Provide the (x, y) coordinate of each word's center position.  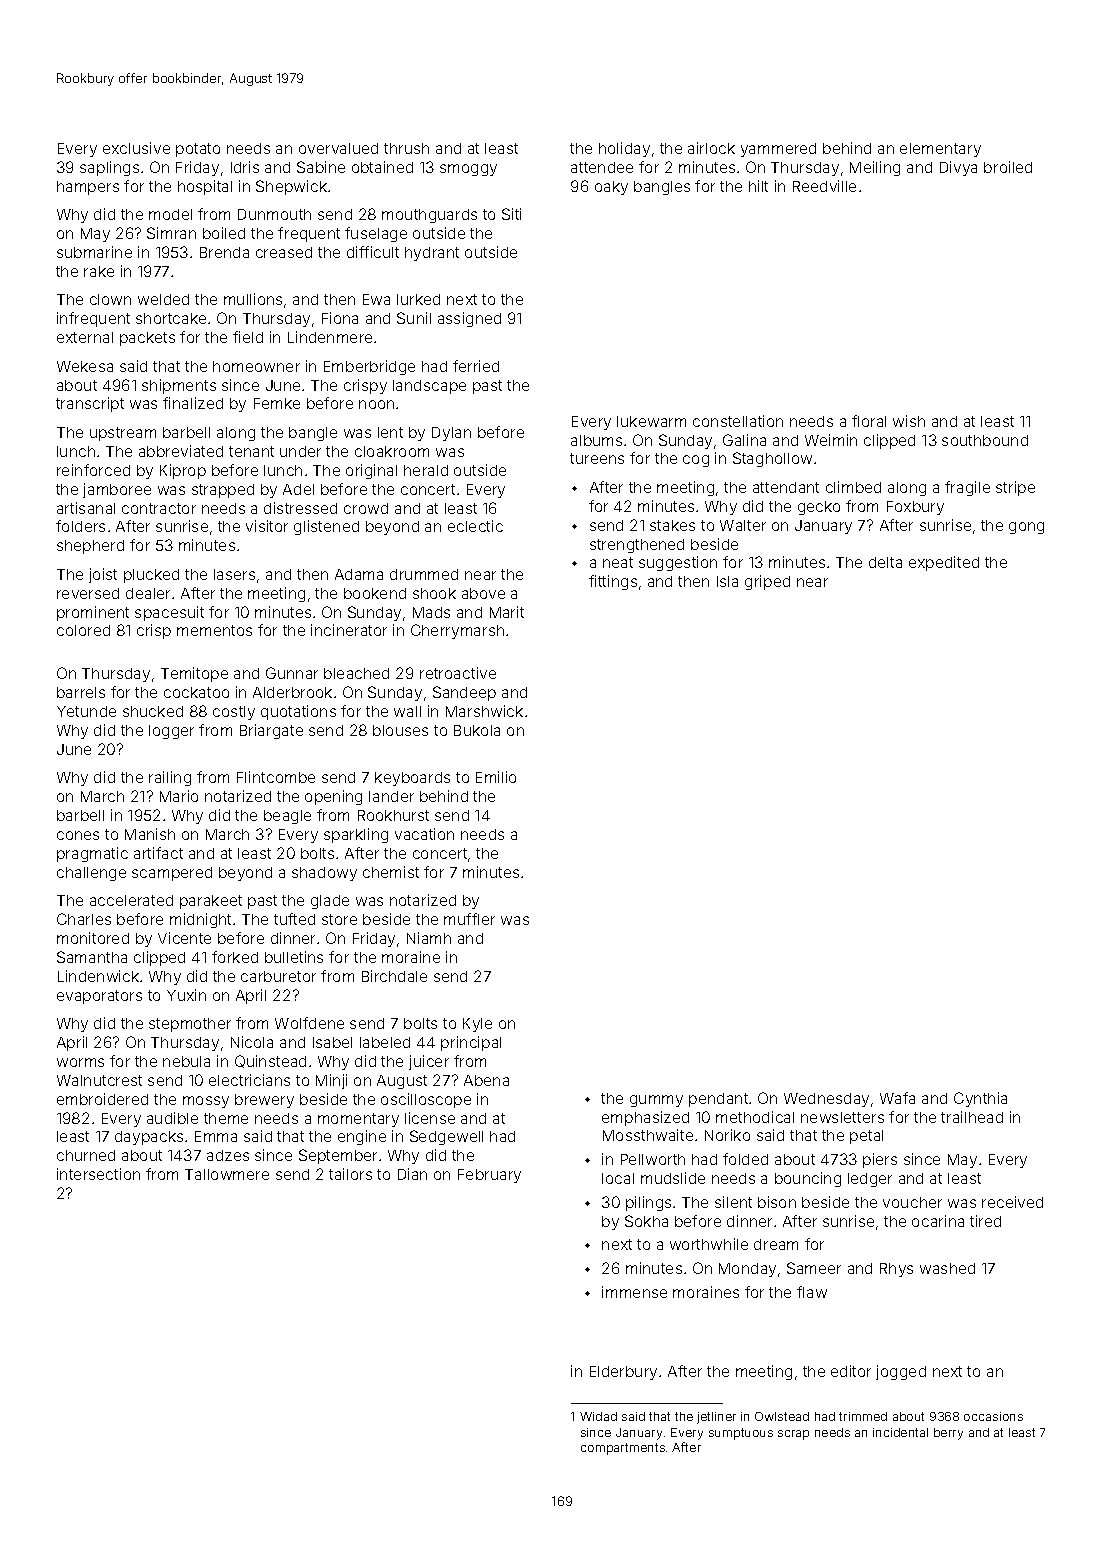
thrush (406, 148)
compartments (623, 1449)
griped (767, 582)
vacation (424, 834)
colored (83, 630)
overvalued (338, 148)
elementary (940, 150)
